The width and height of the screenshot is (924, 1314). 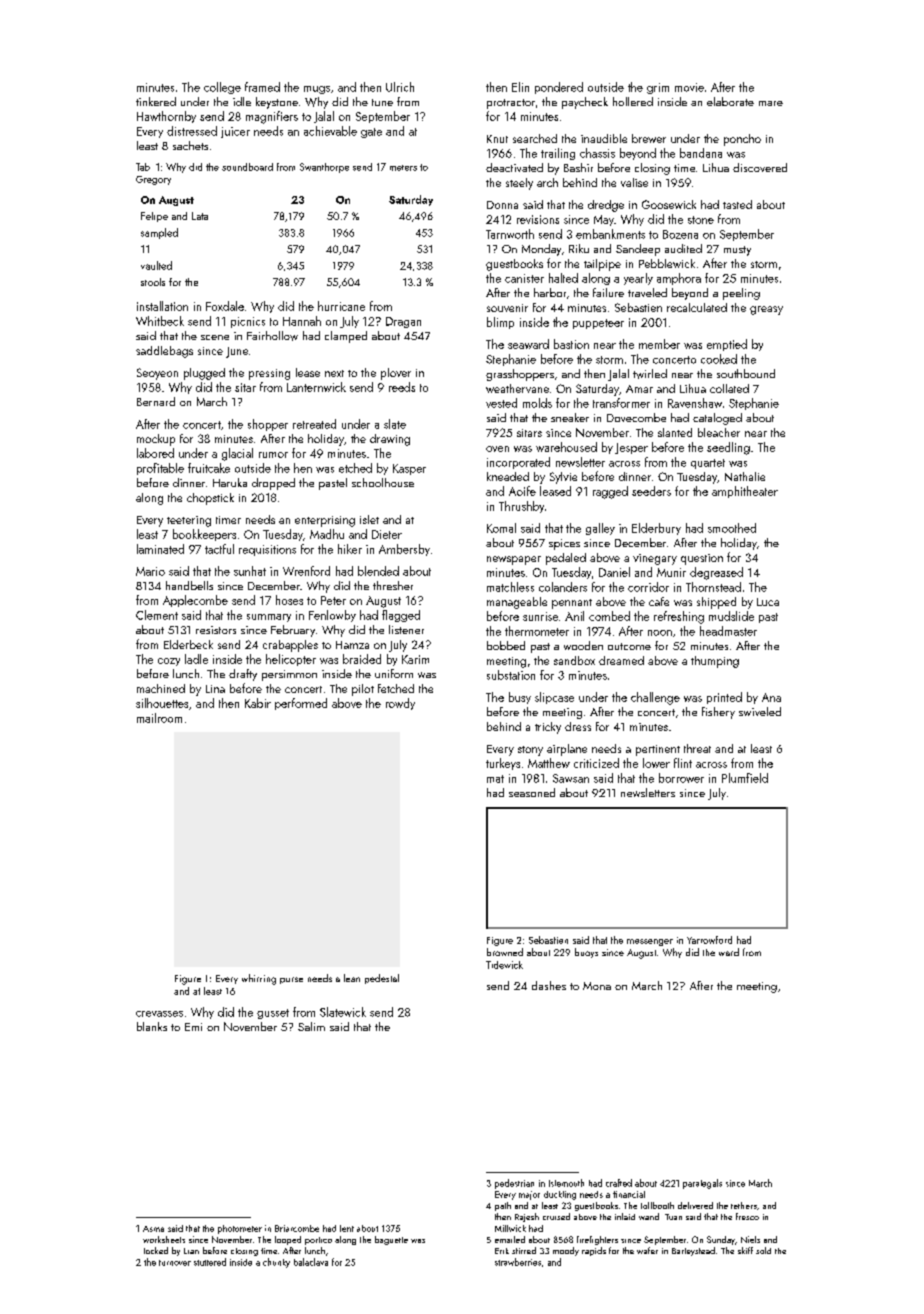 I want to click on Briarcombe, so click(x=297, y=1228).
